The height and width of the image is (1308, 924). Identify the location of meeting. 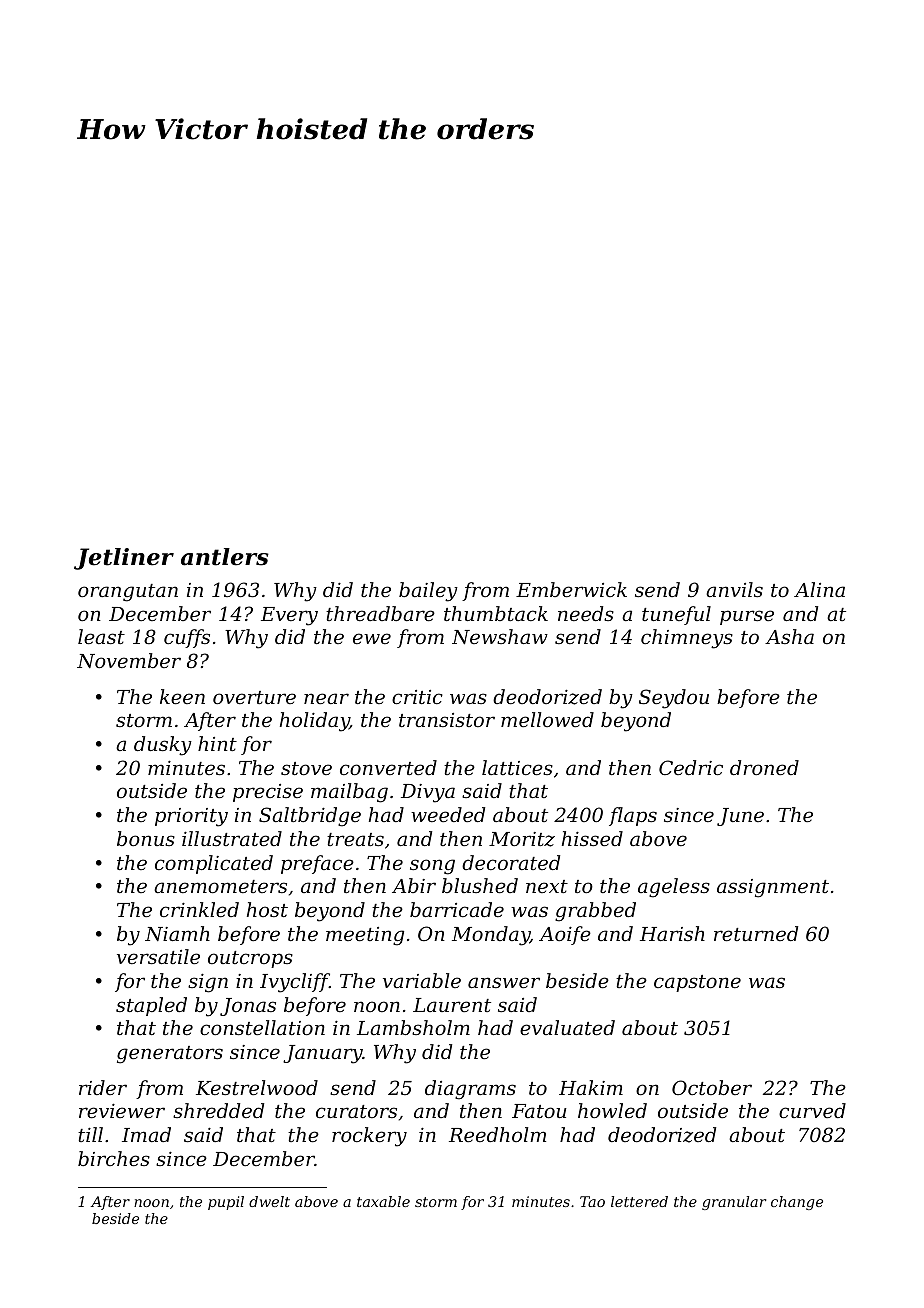
(365, 936).
